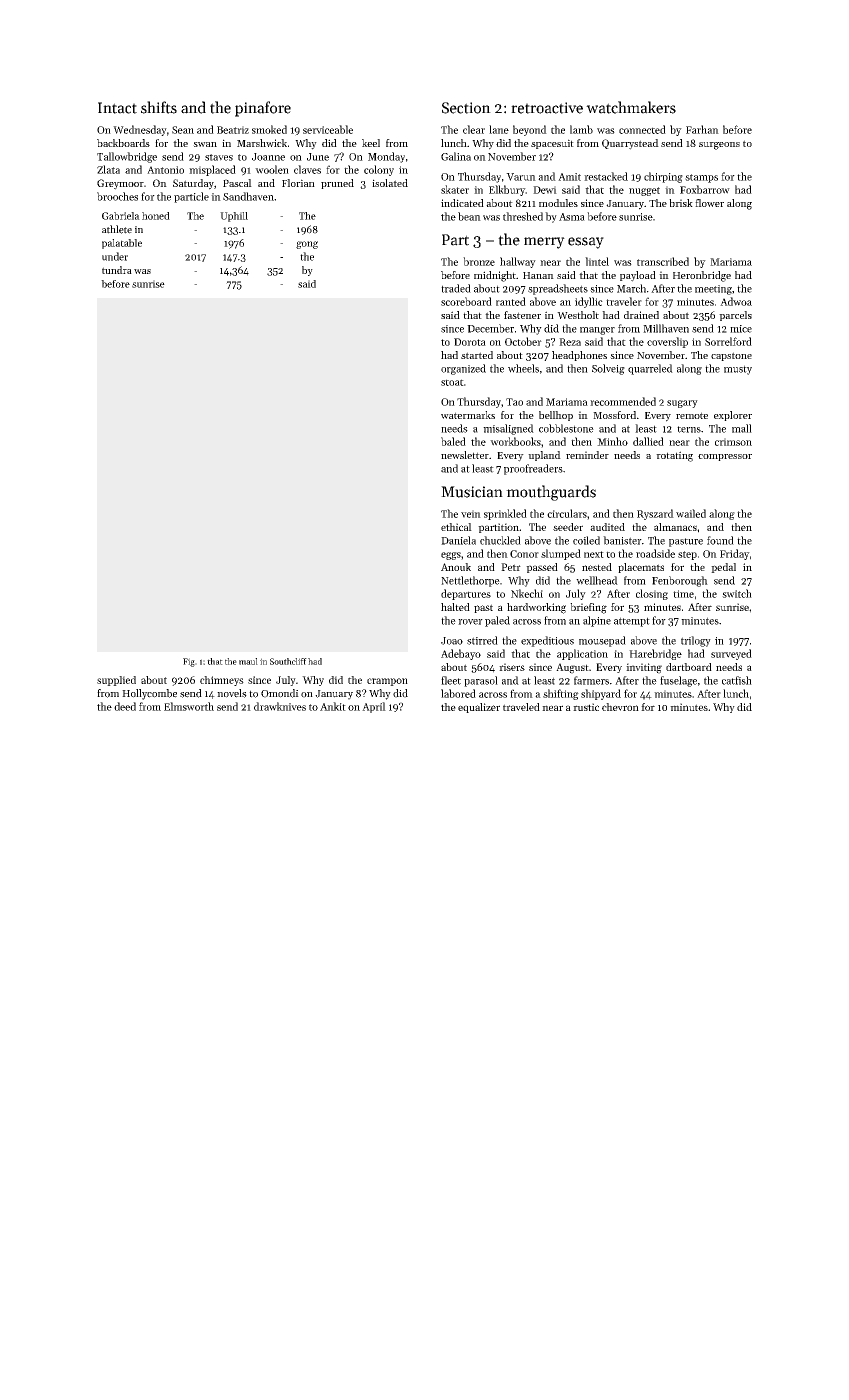 This page has height=1400, width=849. Describe the element at coordinates (117, 270) in the page. I see `tundra` at that location.
